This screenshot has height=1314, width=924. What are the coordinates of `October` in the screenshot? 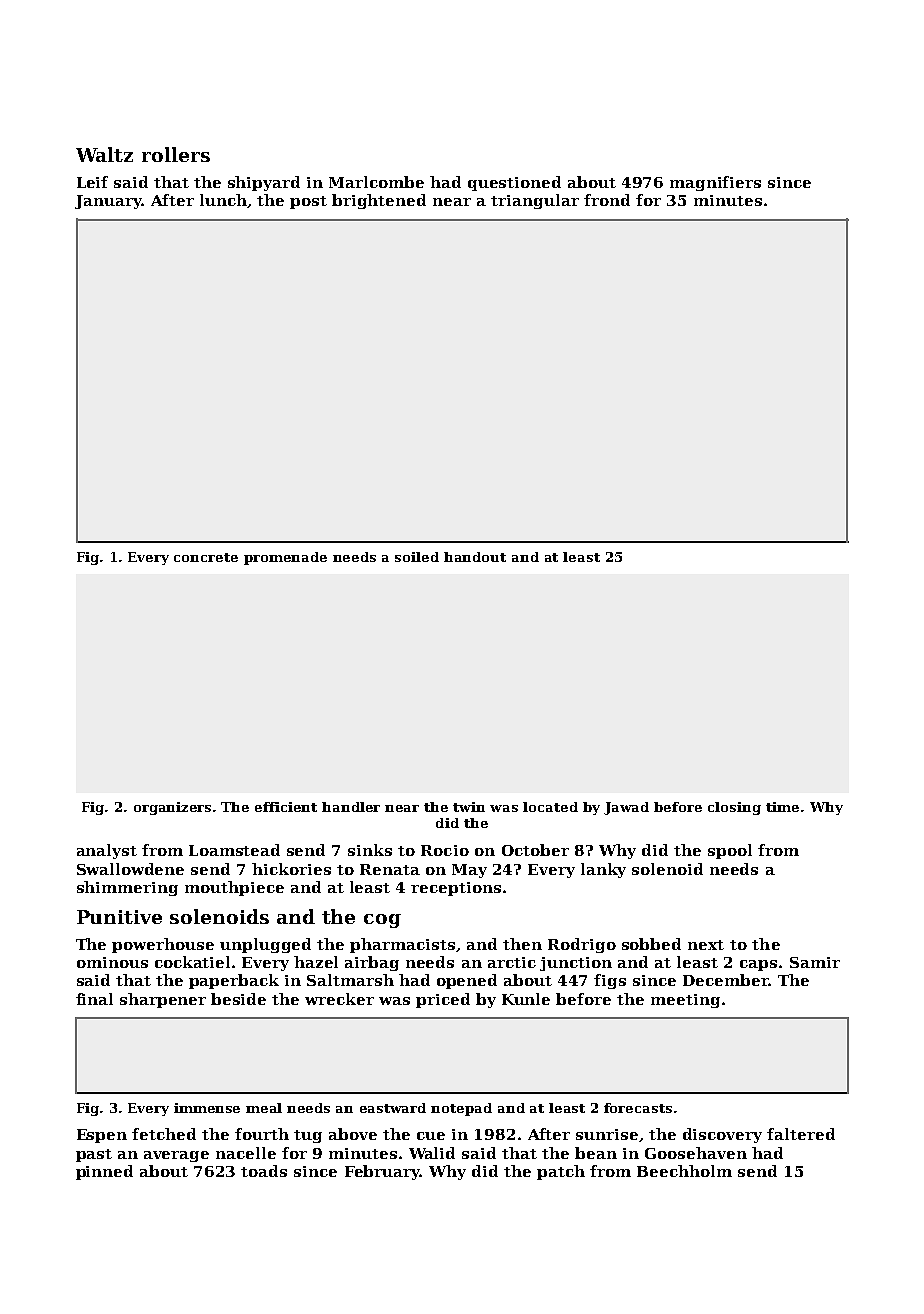 It's located at (535, 850).
